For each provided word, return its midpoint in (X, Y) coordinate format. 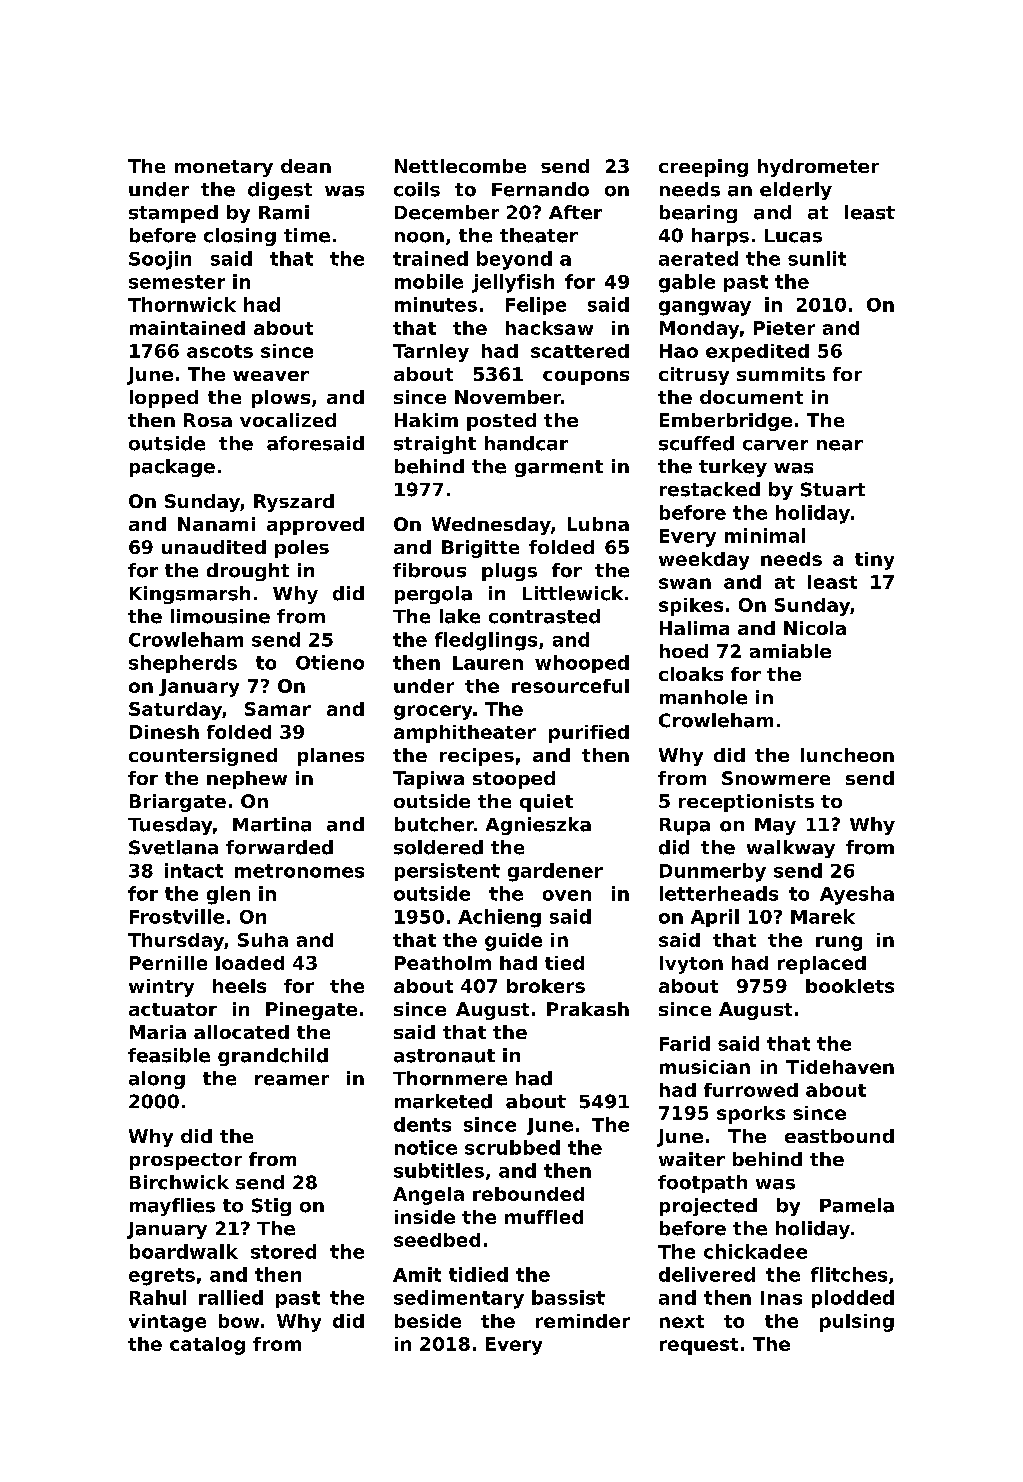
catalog (207, 1346)
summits (781, 374)
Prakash (588, 1009)
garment (559, 468)
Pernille (168, 963)
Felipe (536, 306)
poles (302, 549)
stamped (173, 214)
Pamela (857, 1205)
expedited (757, 353)
